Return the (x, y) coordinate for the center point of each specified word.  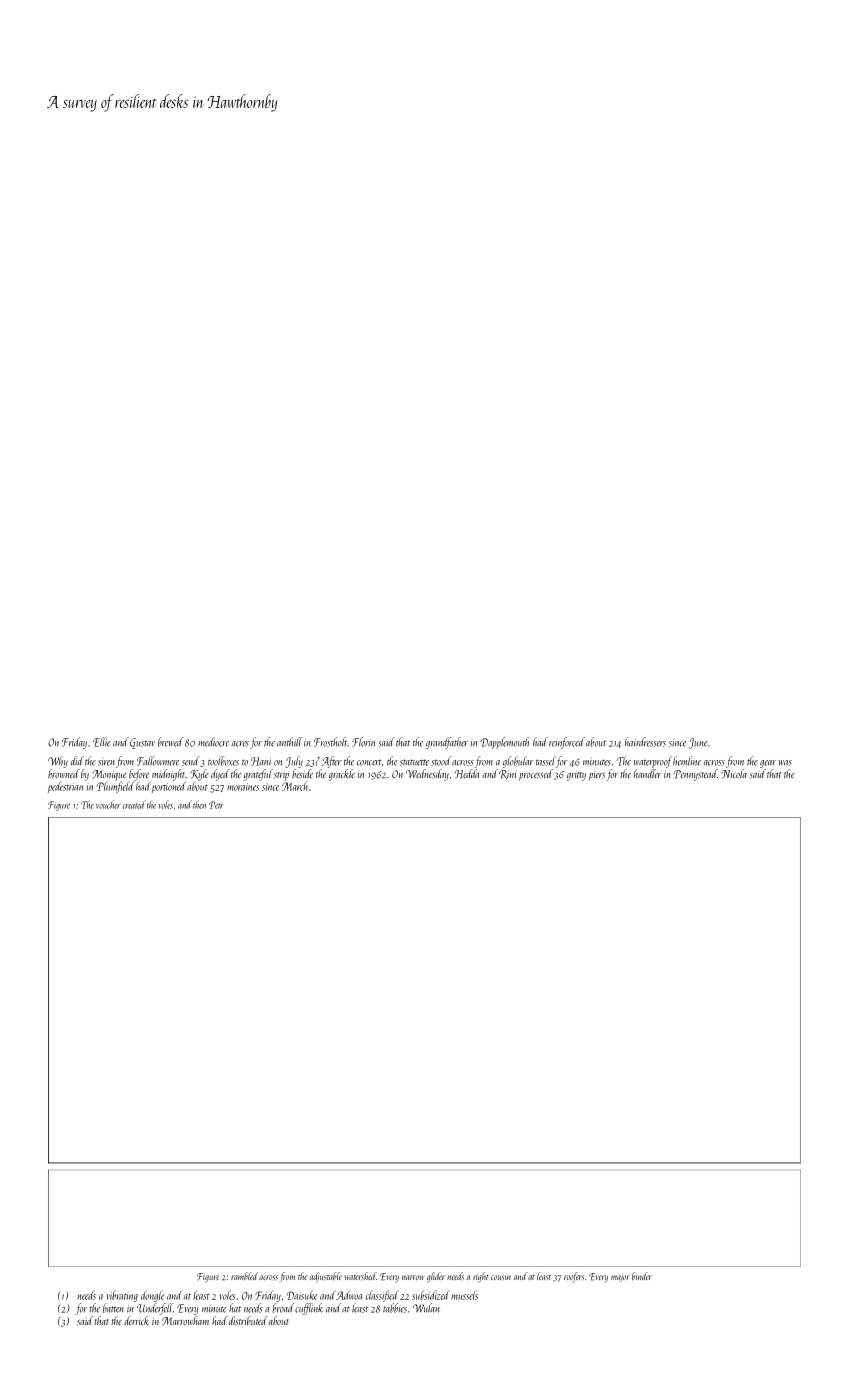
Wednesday (427, 775)
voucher (108, 804)
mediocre (213, 742)
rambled (244, 1276)
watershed (360, 1276)
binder (642, 1276)
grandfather (447, 743)
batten (113, 1308)
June (698, 743)
